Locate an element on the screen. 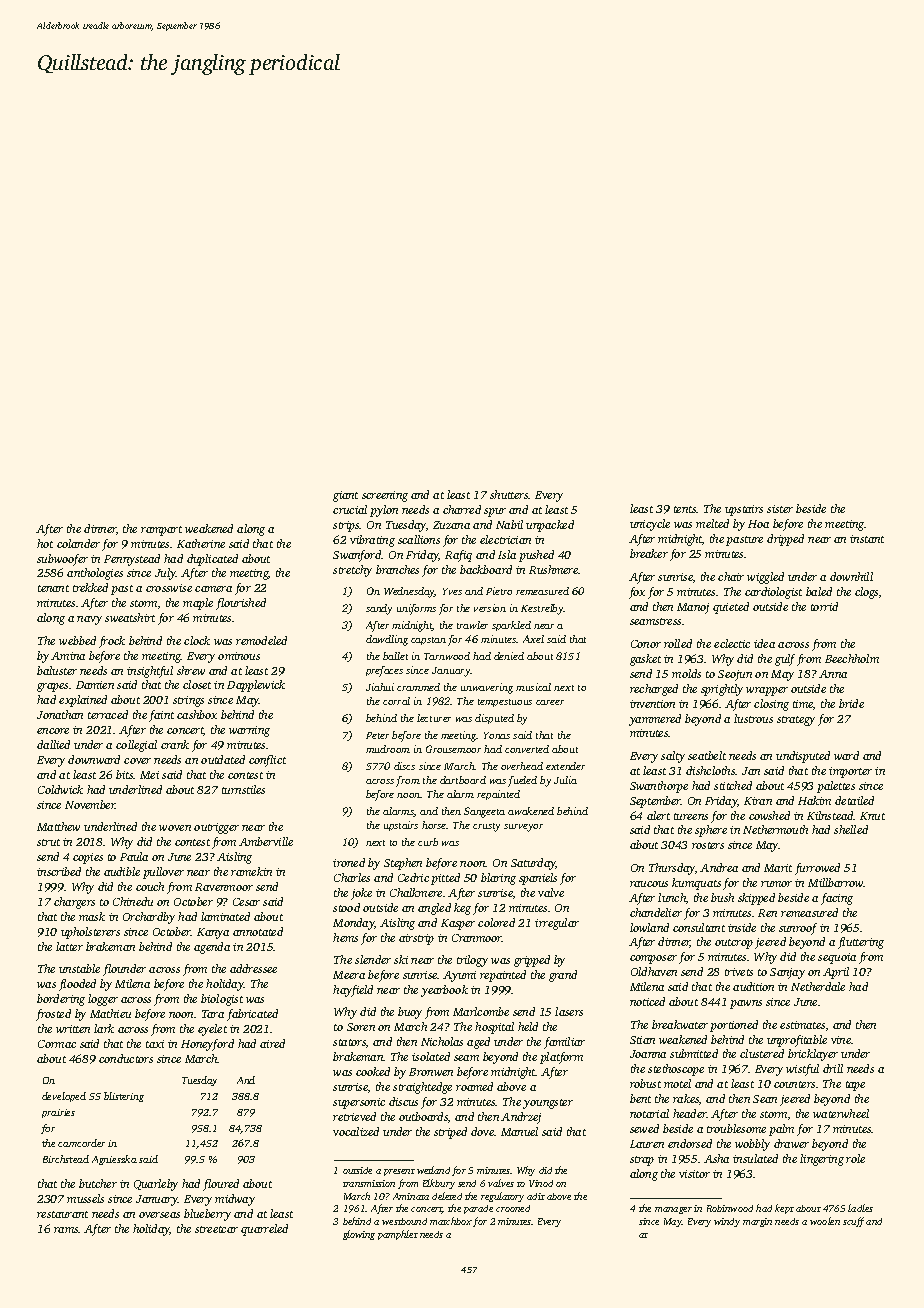  facing is located at coordinates (837, 899).
